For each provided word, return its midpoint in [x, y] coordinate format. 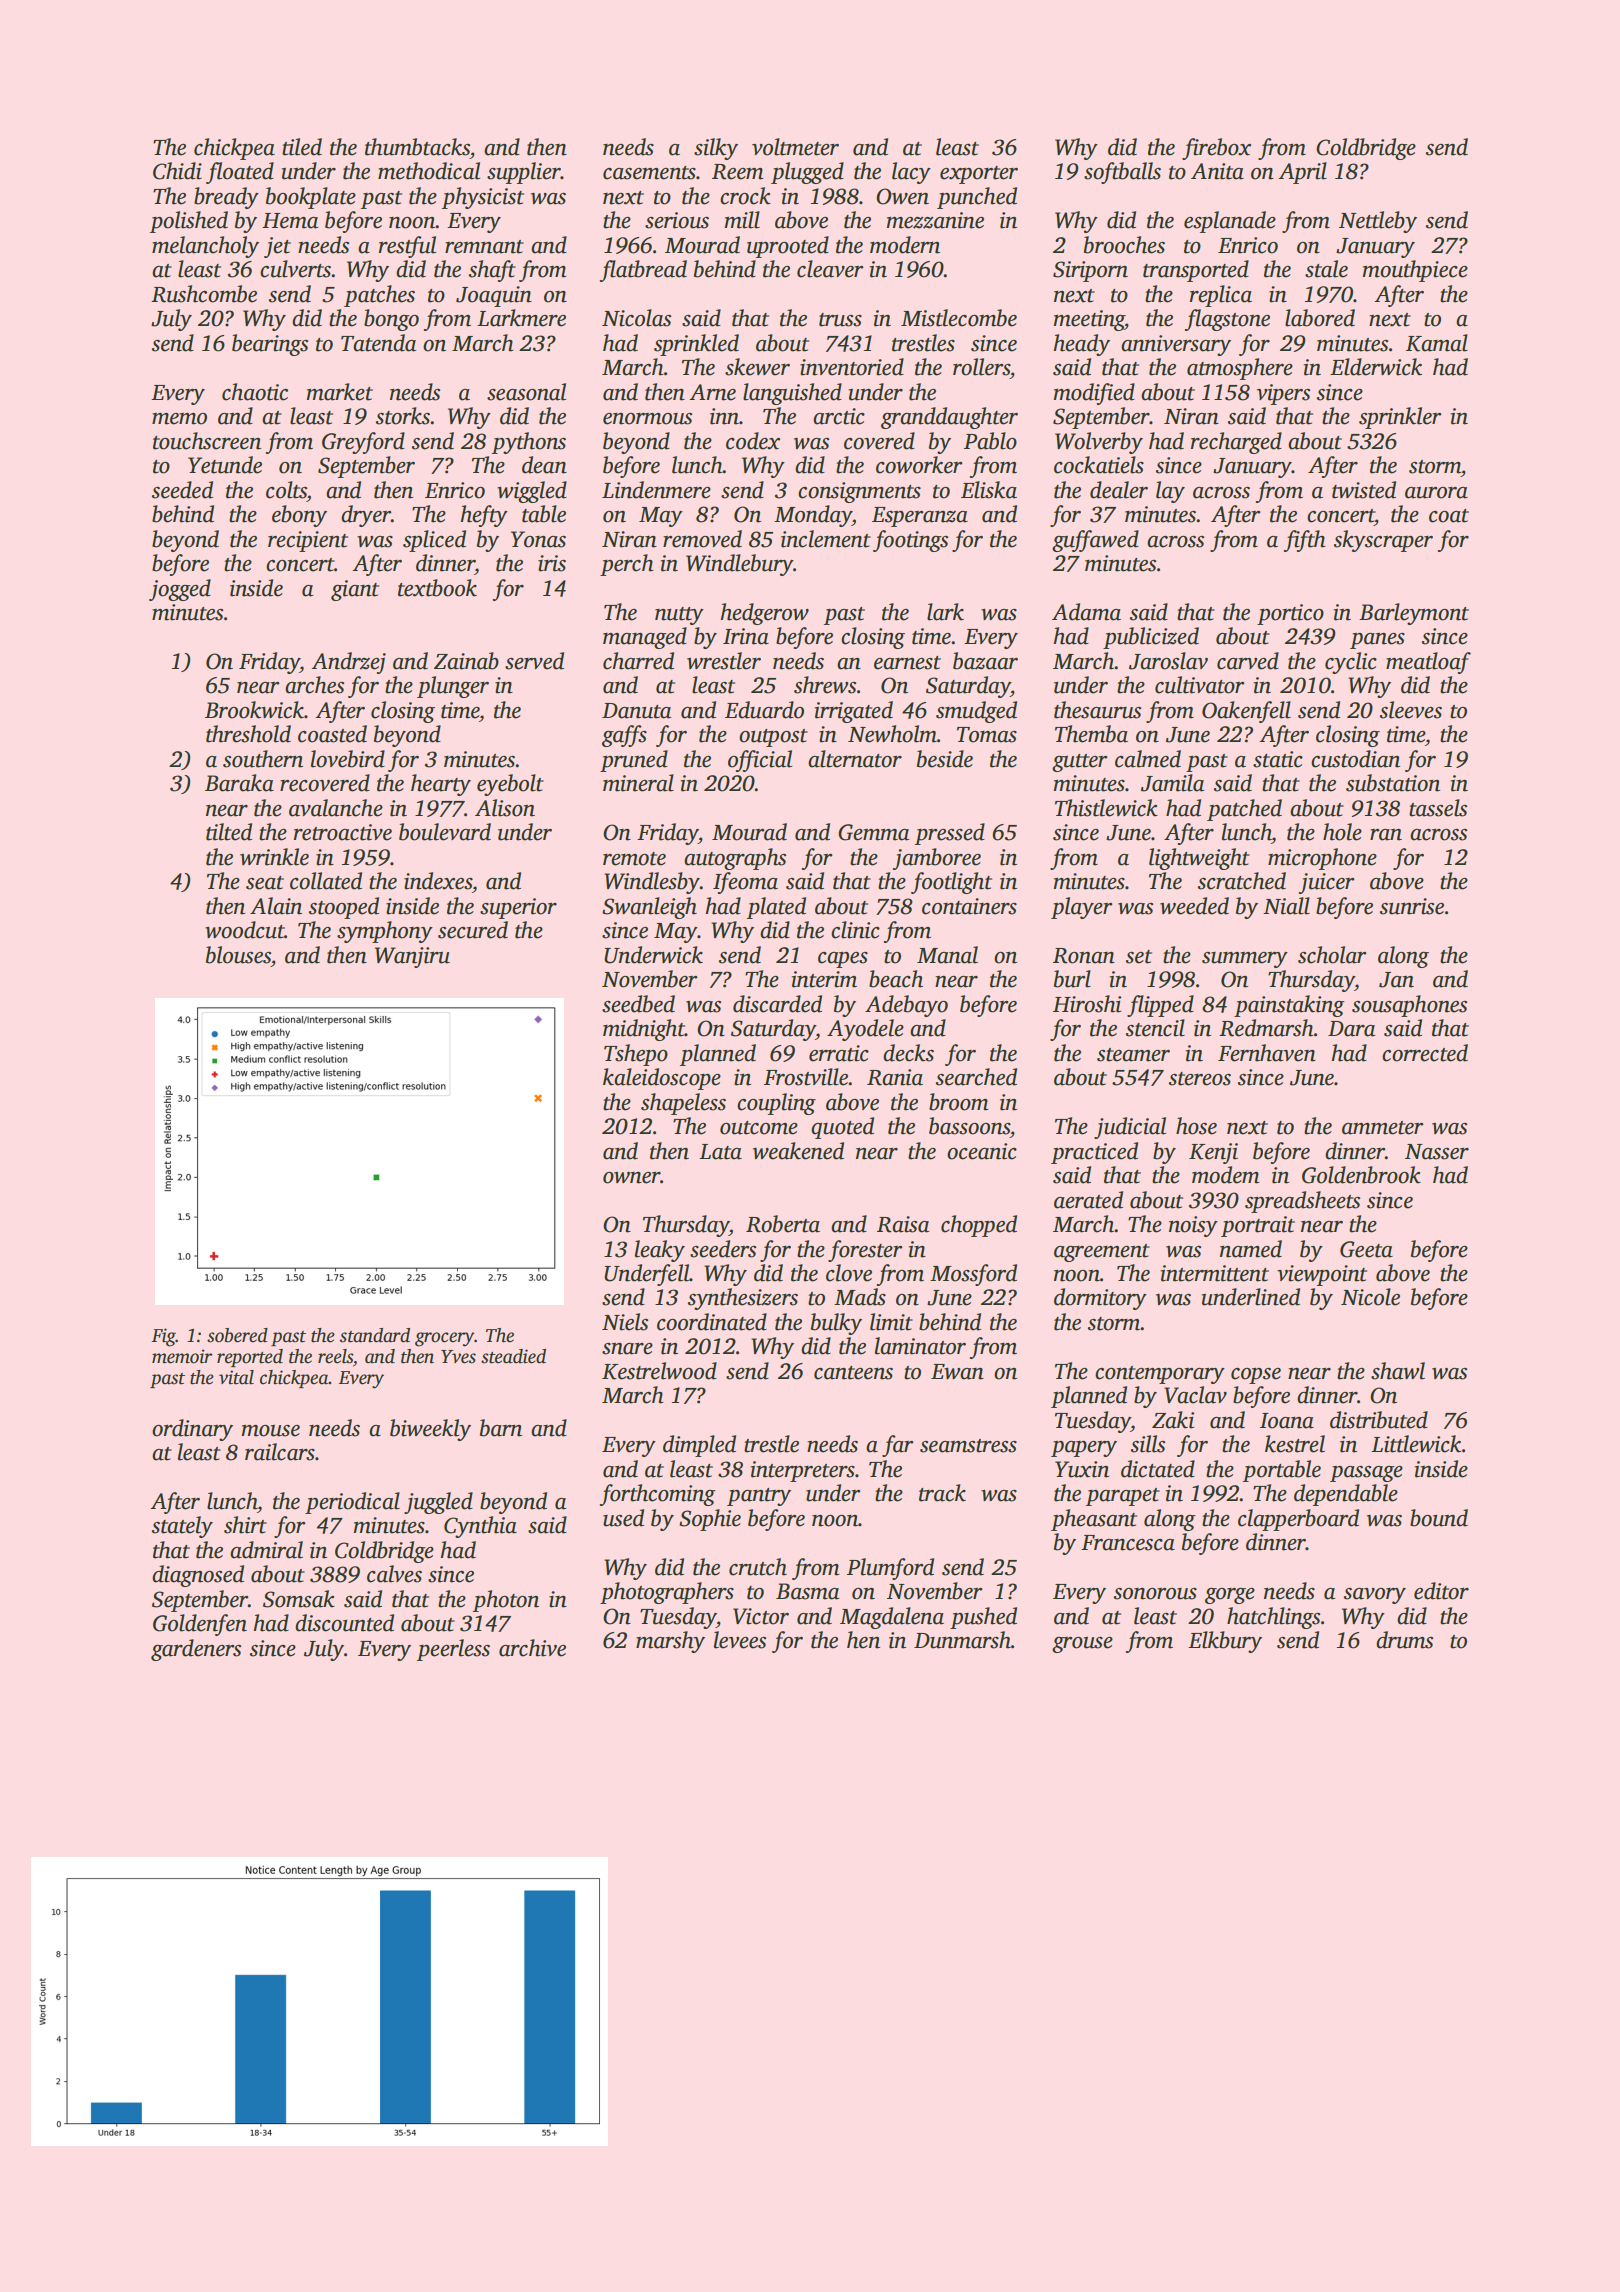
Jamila [1172, 783]
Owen [902, 196]
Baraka [239, 783]
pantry [759, 1497]
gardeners [196, 1650]
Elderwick [1376, 367]
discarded [777, 1004]
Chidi [177, 171]
